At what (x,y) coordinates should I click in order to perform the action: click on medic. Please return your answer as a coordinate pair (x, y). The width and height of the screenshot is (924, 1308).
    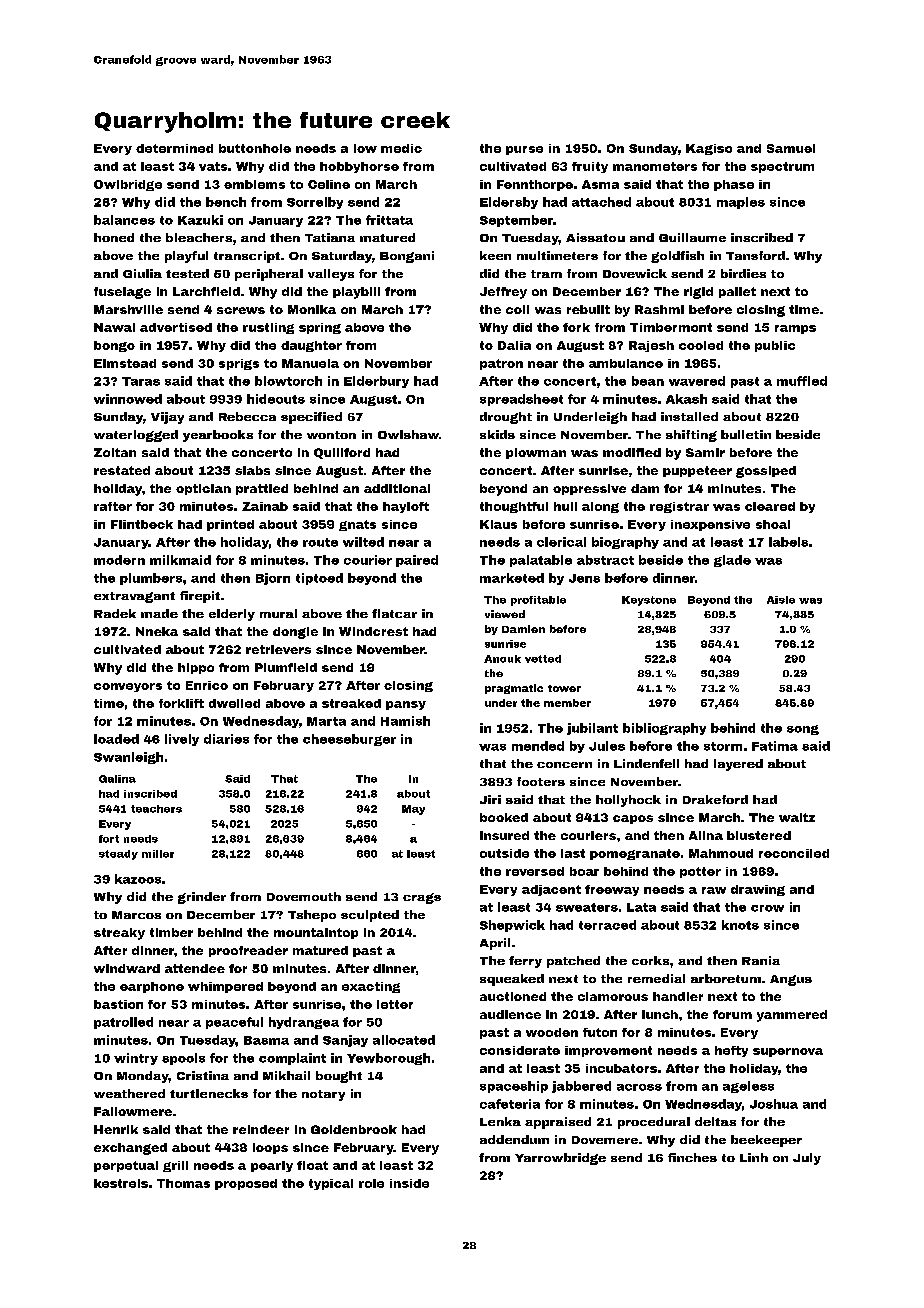
    Looking at the image, I should click on (401, 148).
